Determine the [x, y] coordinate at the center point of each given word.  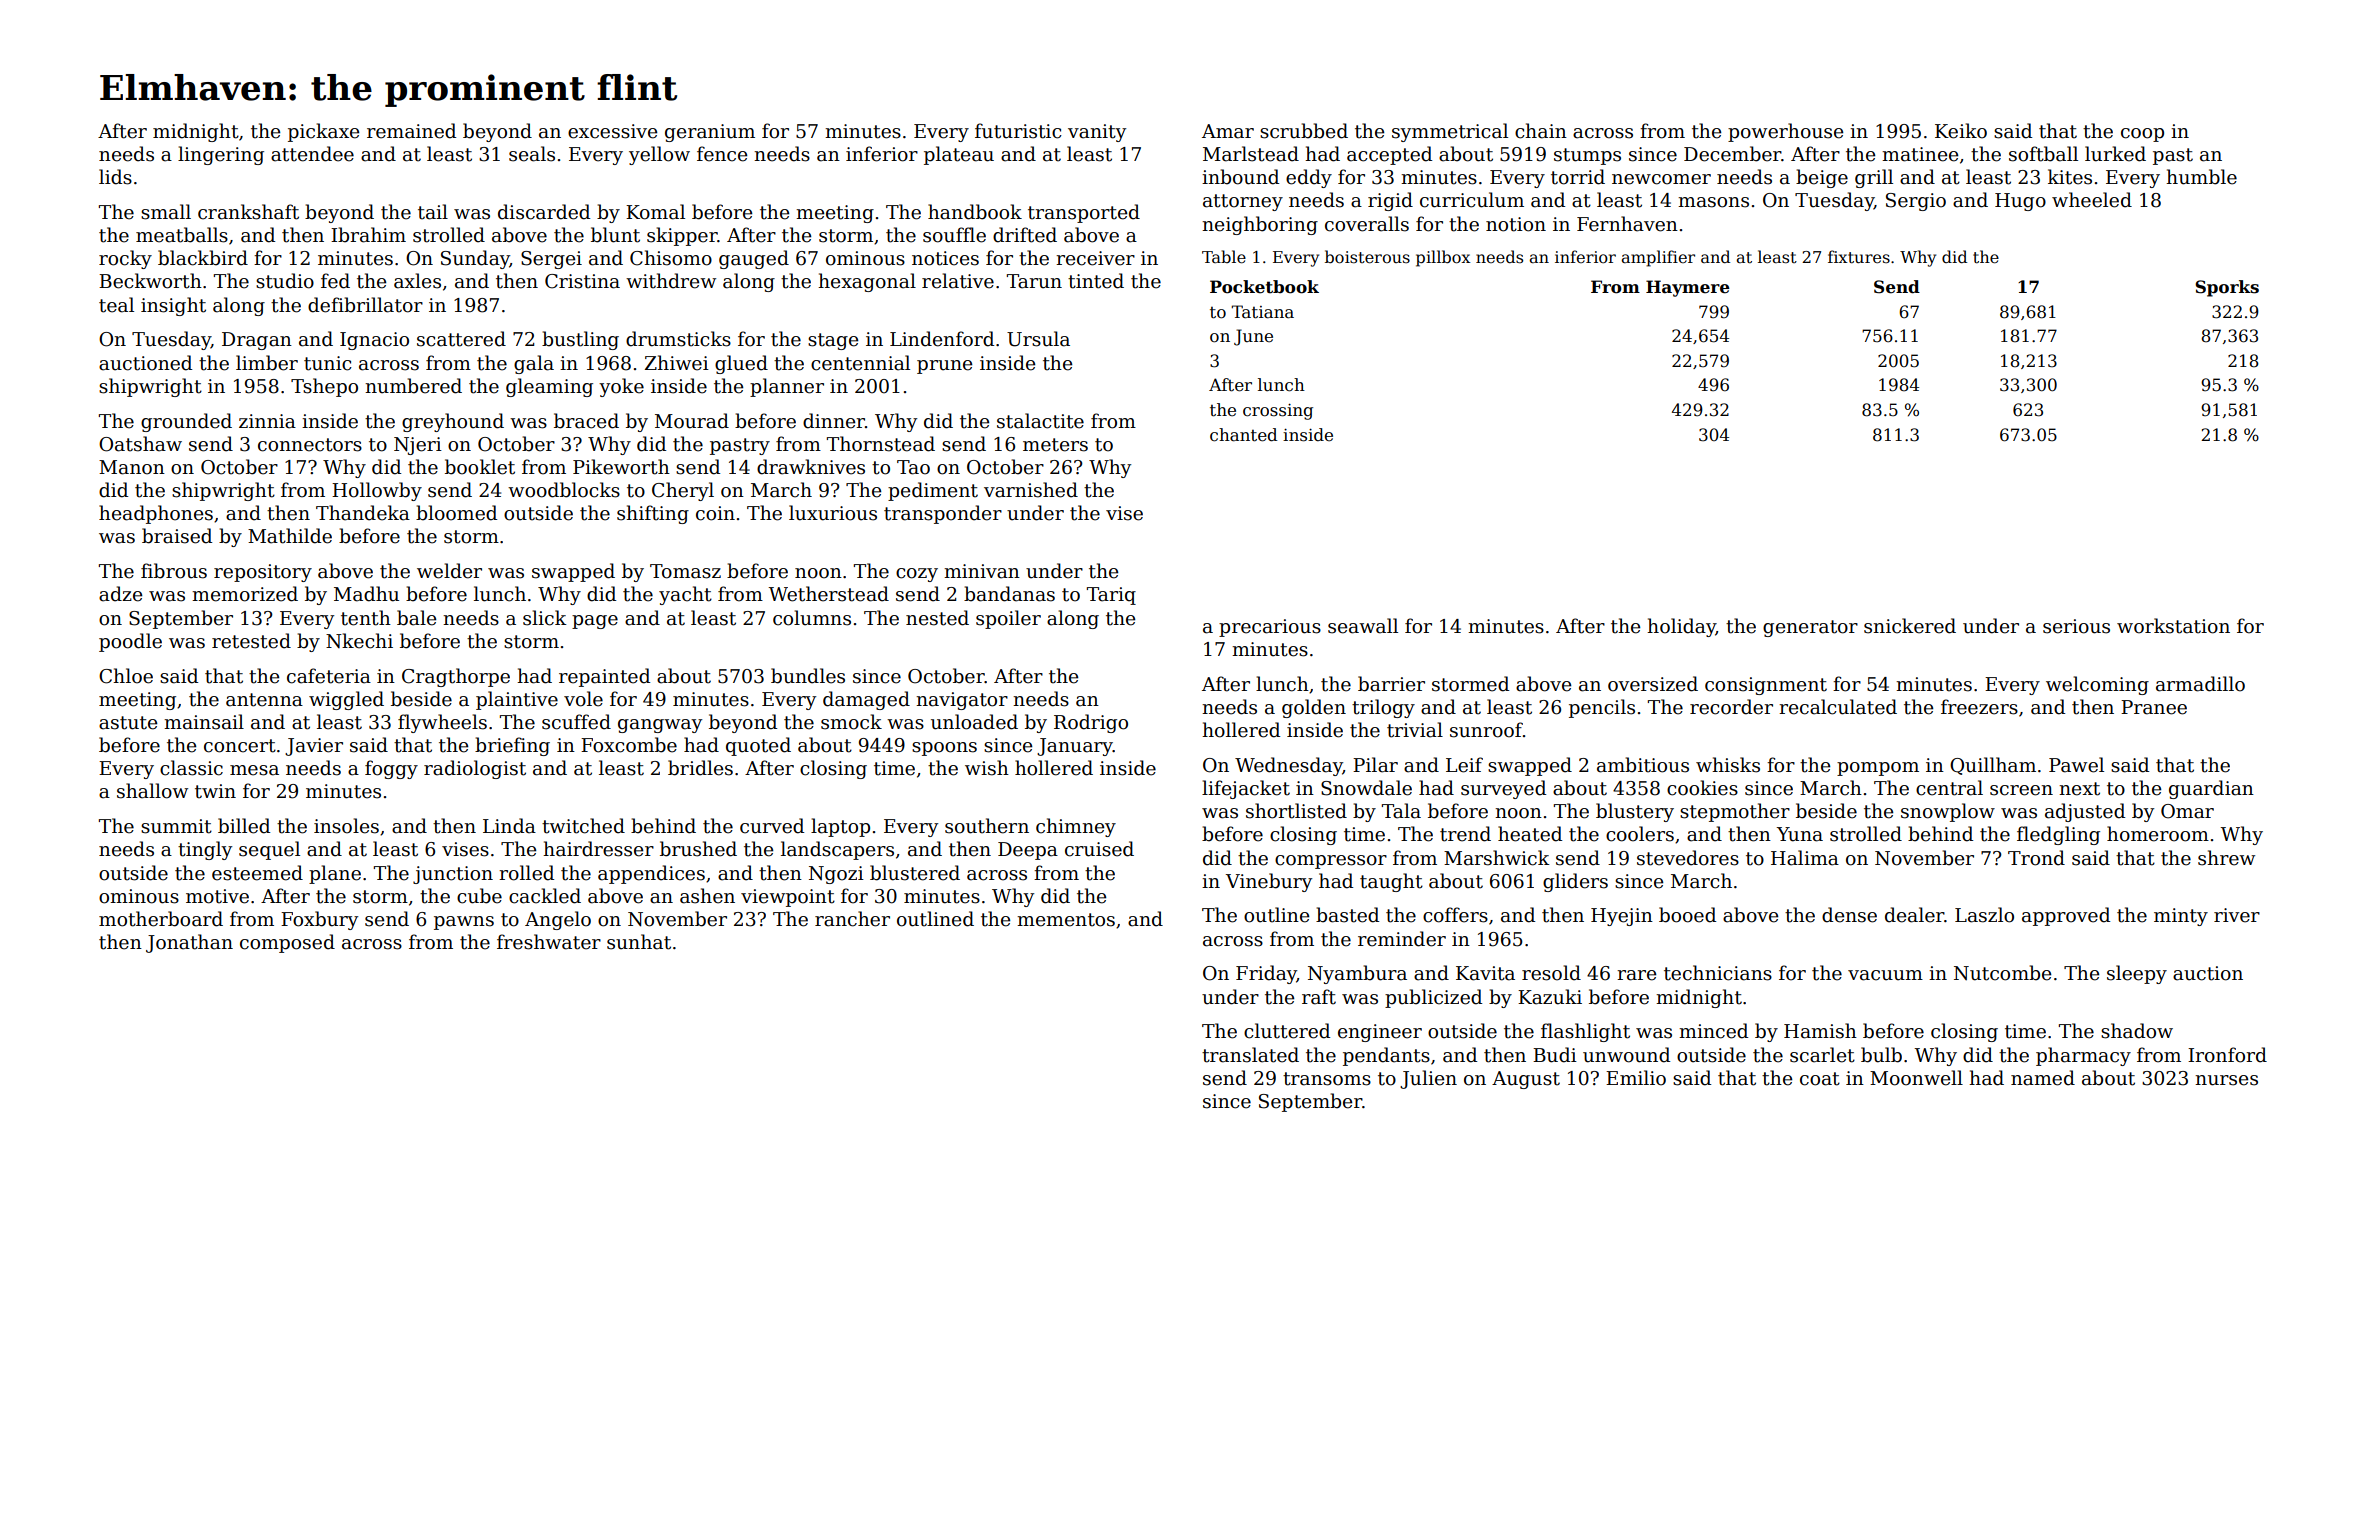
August [1526, 1080]
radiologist [475, 769]
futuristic [1018, 131]
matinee [1920, 154]
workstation [2173, 626]
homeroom [2158, 834]
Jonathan [189, 943]
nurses [2226, 1080]
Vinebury [1269, 882]
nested [937, 618]
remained [411, 131]
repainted [604, 677]
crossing [1278, 412]
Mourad [692, 421]
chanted [1243, 435]
